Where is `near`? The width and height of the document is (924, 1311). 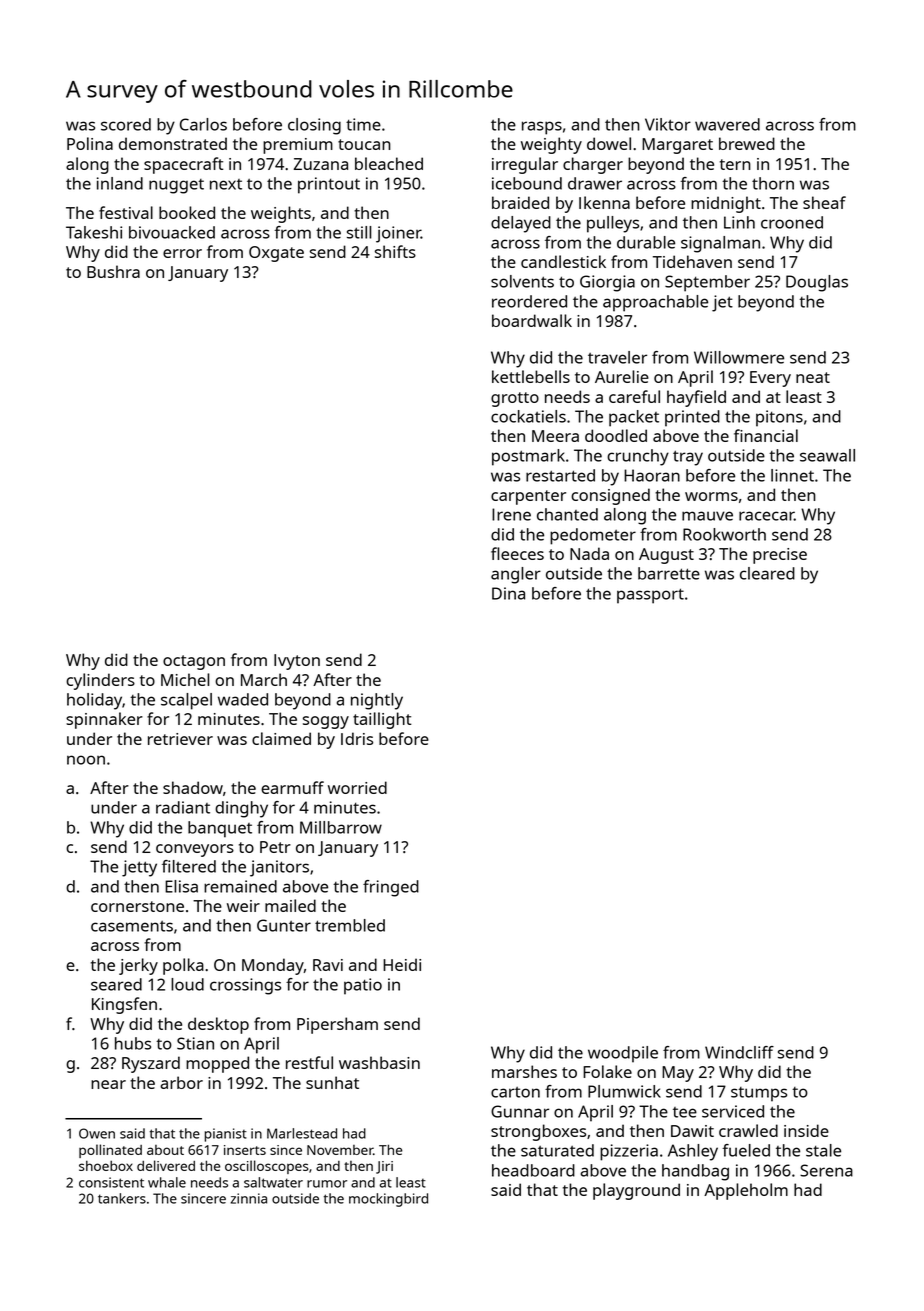 near is located at coordinates (108, 1084).
